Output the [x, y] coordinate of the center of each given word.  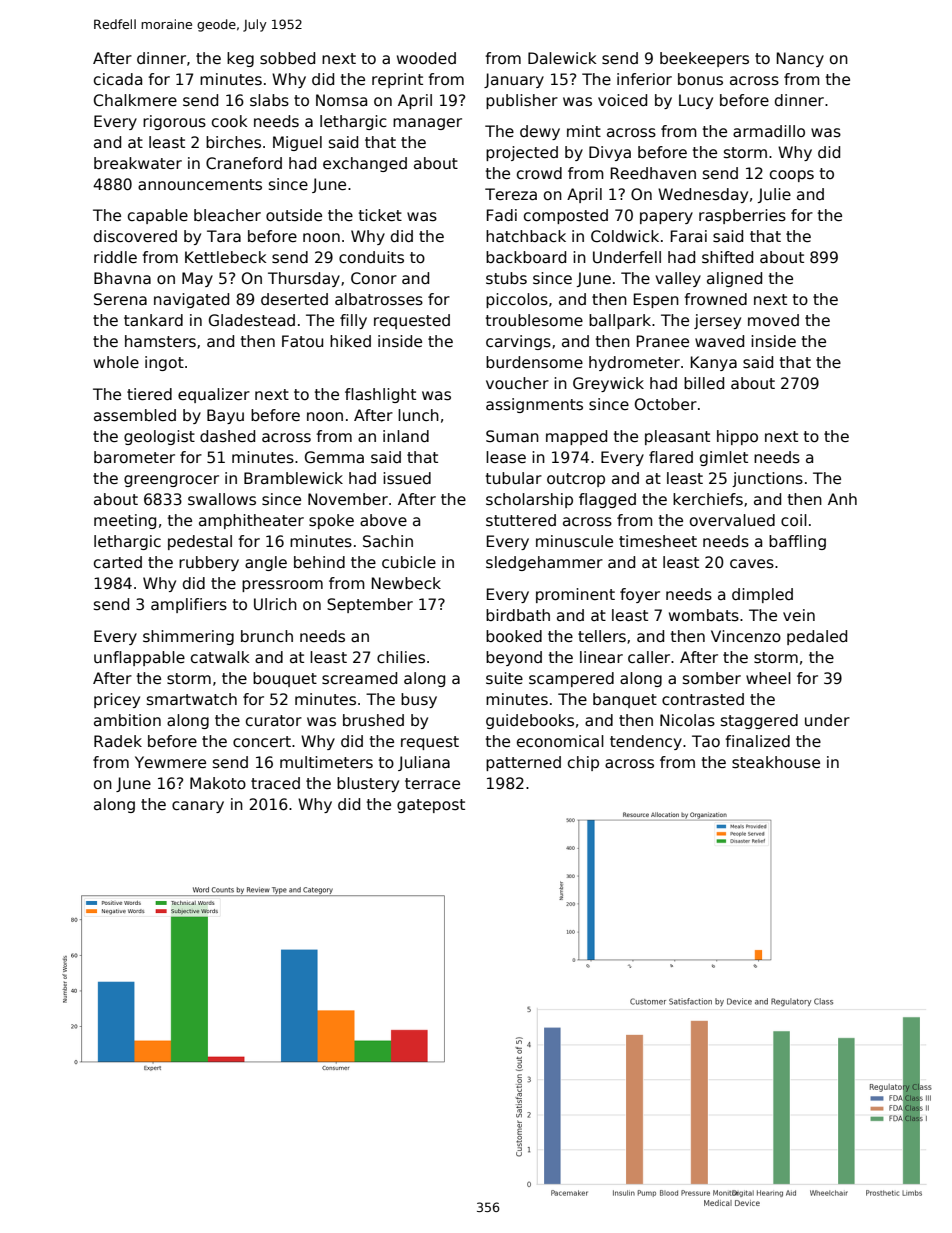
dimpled [762, 595]
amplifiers [189, 605]
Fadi [502, 215]
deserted [294, 299]
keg [240, 59]
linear [601, 657]
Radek [118, 741]
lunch [418, 415]
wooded [426, 58]
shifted [727, 257]
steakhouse [776, 762]
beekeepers [704, 59]
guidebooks [530, 721]
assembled [135, 415]
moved [773, 320]
